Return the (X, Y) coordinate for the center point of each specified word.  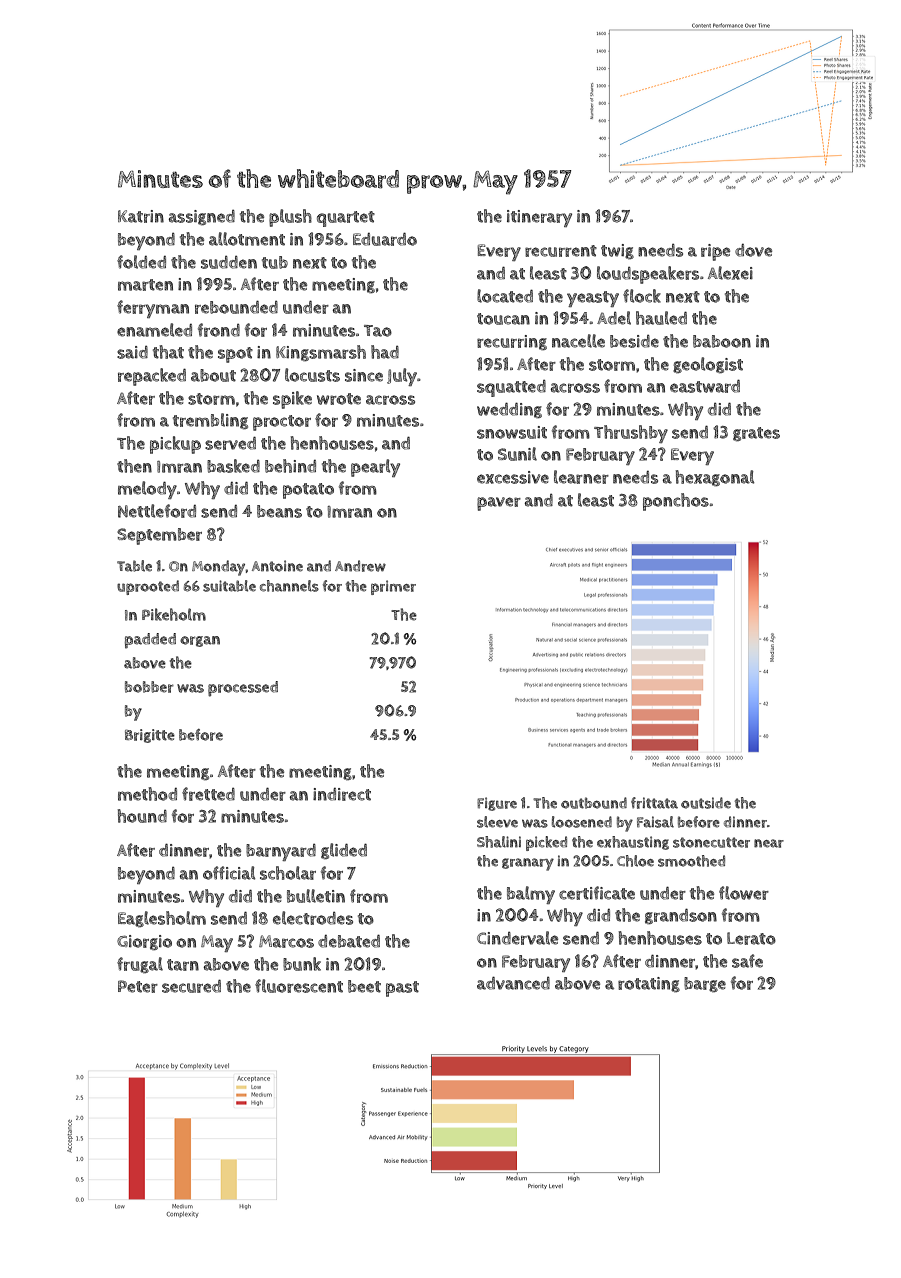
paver (499, 504)
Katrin (141, 216)
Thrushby (631, 434)
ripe (715, 252)
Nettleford (157, 511)
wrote (339, 399)
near (769, 843)
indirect (342, 794)
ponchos (676, 502)
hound (142, 816)
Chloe (635, 861)
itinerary (539, 218)
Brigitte (150, 736)
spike (292, 400)
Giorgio (144, 942)
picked (546, 843)
